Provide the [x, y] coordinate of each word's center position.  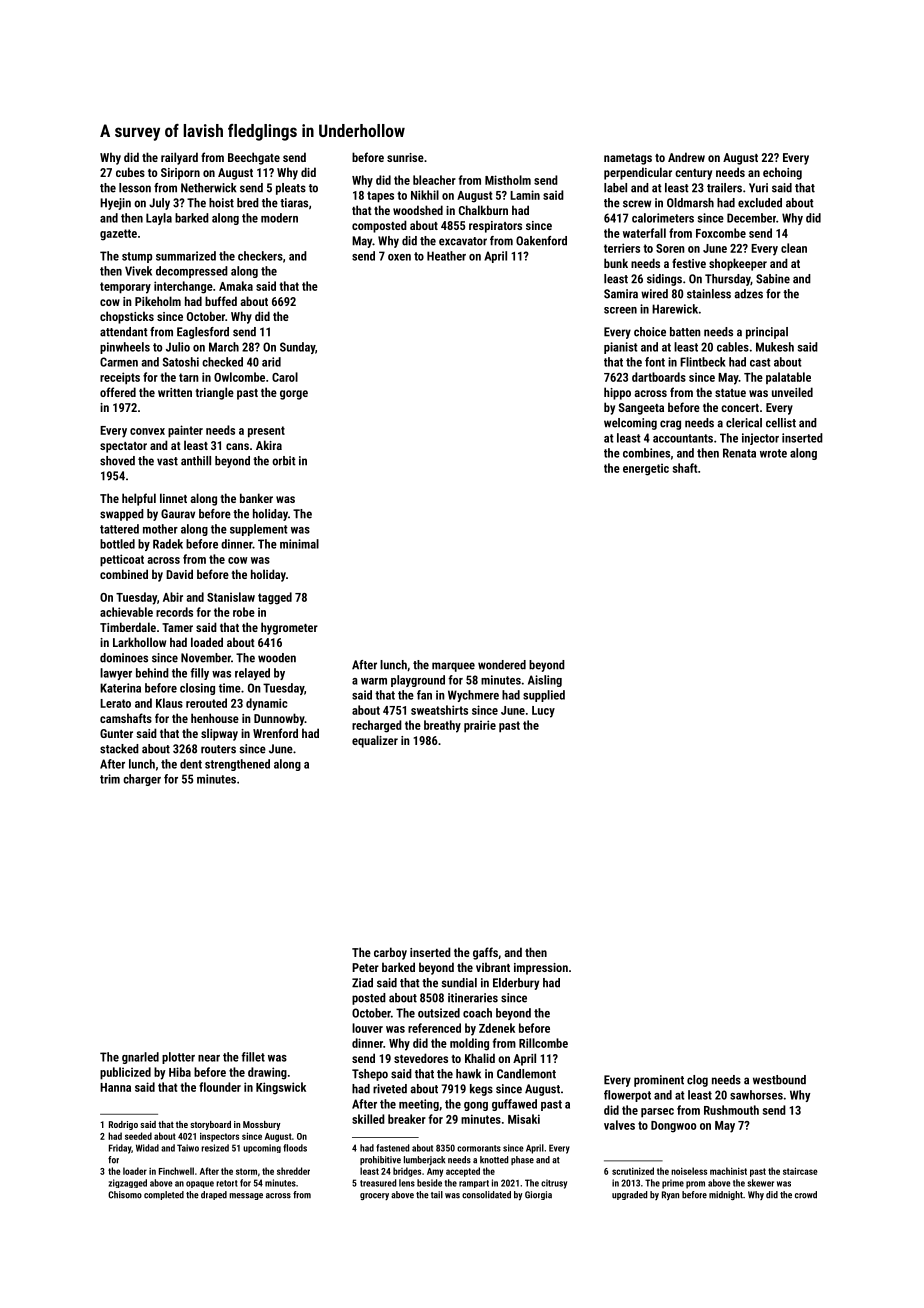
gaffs [485, 953]
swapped [122, 515]
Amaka [236, 286]
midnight [726, 1195]
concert [740, 408]
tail [437, 1195]
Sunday [297, 348]
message [246, 1196]
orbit [284, 461]
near [209, 1058]
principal [767, 333]
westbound [779, 1080]
